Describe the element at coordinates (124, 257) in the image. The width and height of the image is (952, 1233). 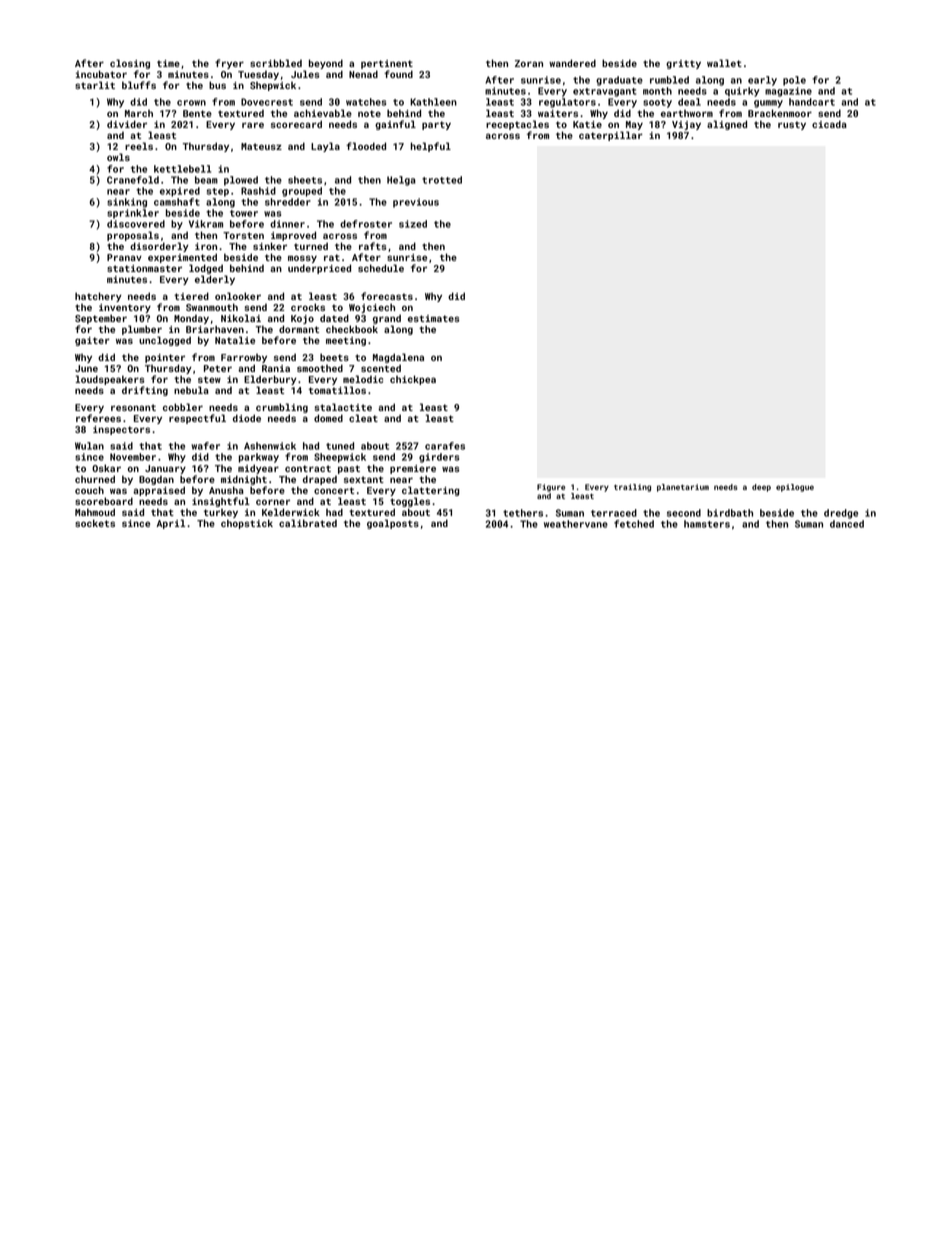
I see `Pranav` at that location.
